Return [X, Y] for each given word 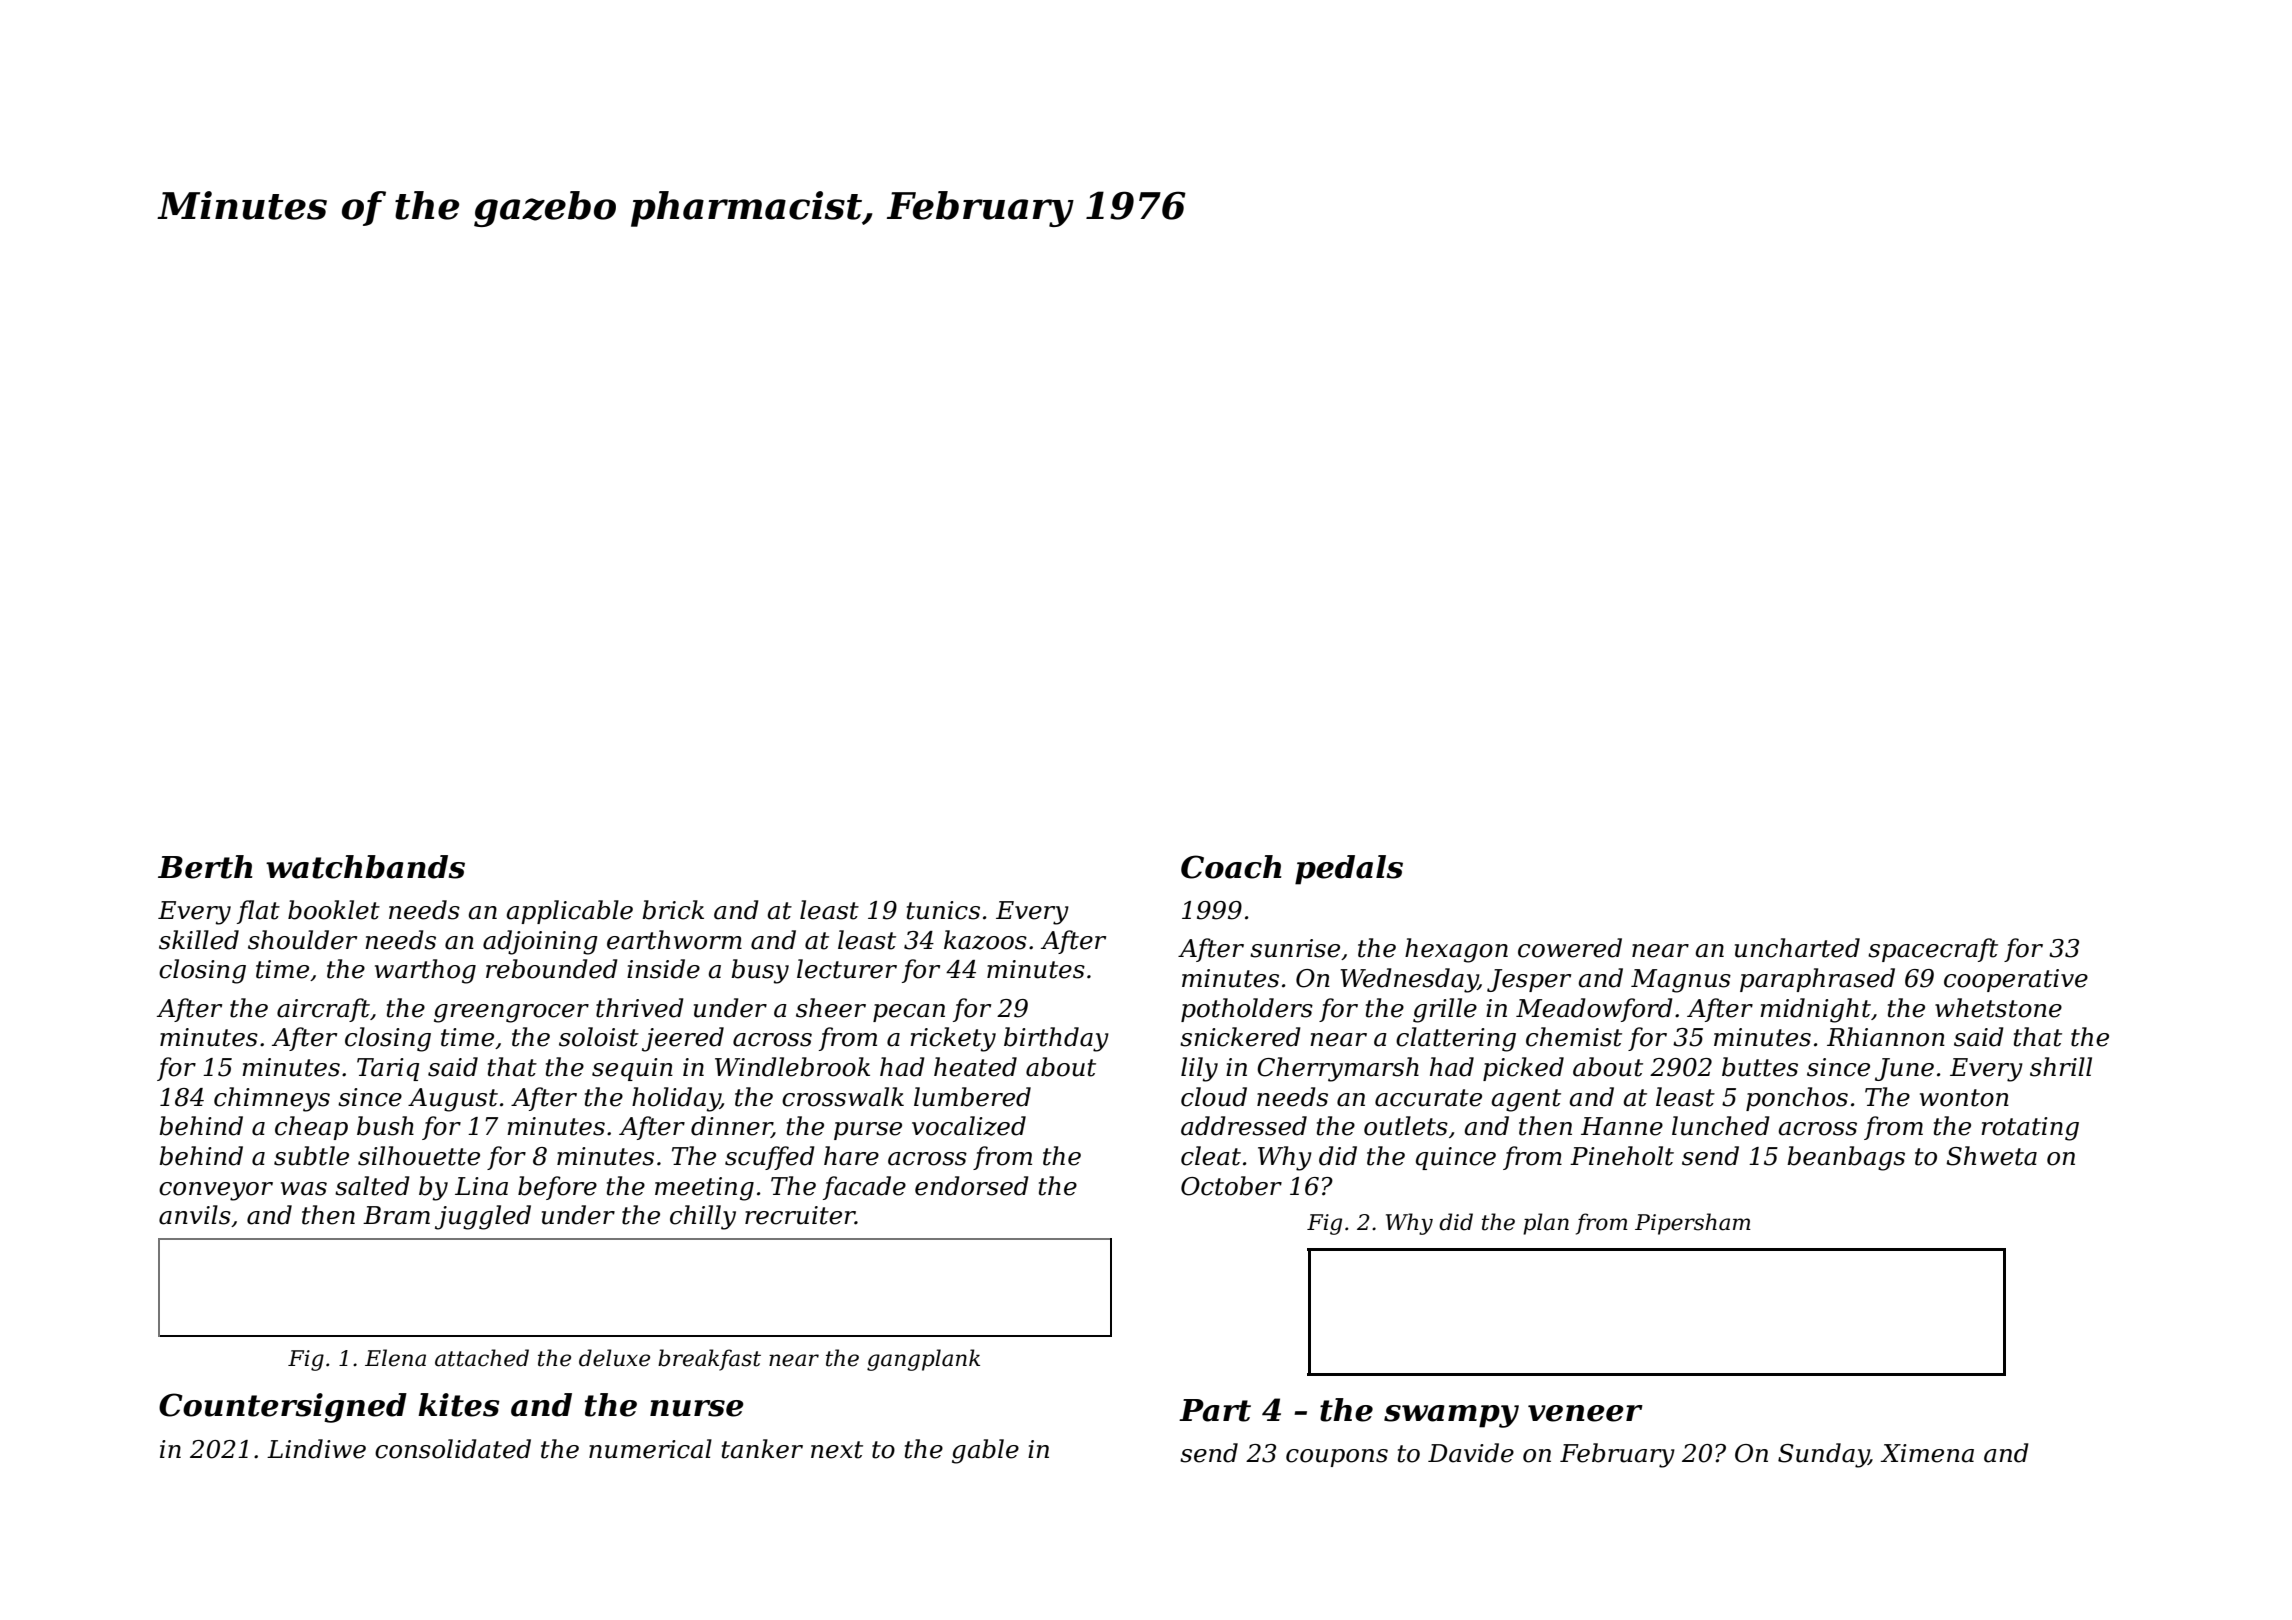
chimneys [272, 1099]
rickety [953, 1039]
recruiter [800, 1215]
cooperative [2016, 980]
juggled [483, 1217]
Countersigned [283, 1408]
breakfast [709, 1360]
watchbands [365, 867]
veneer [1585, 1413]
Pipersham [1693, 1224]
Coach [1231, 867]
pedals [1349, 870]
